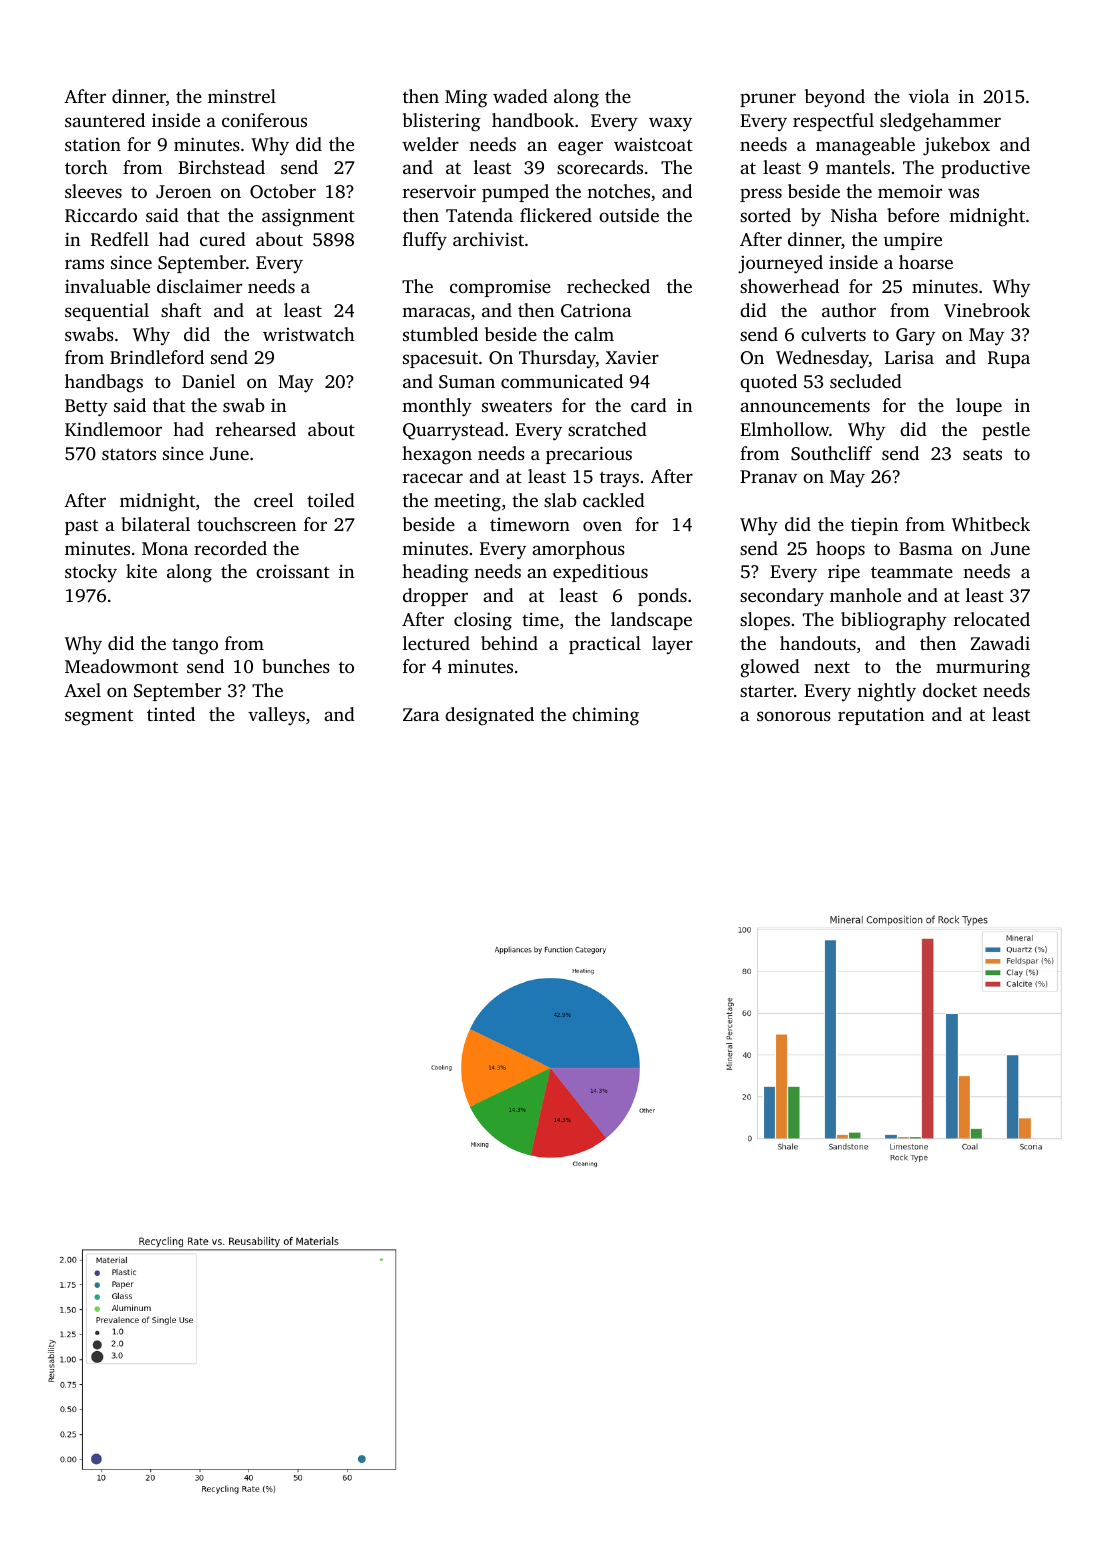 Image resolution: width=1095 pixels, height=1549 pixels. What do you see at coordinates (849, 310) in the screenshot?
I see `author` at bounding box center [849, 310].
